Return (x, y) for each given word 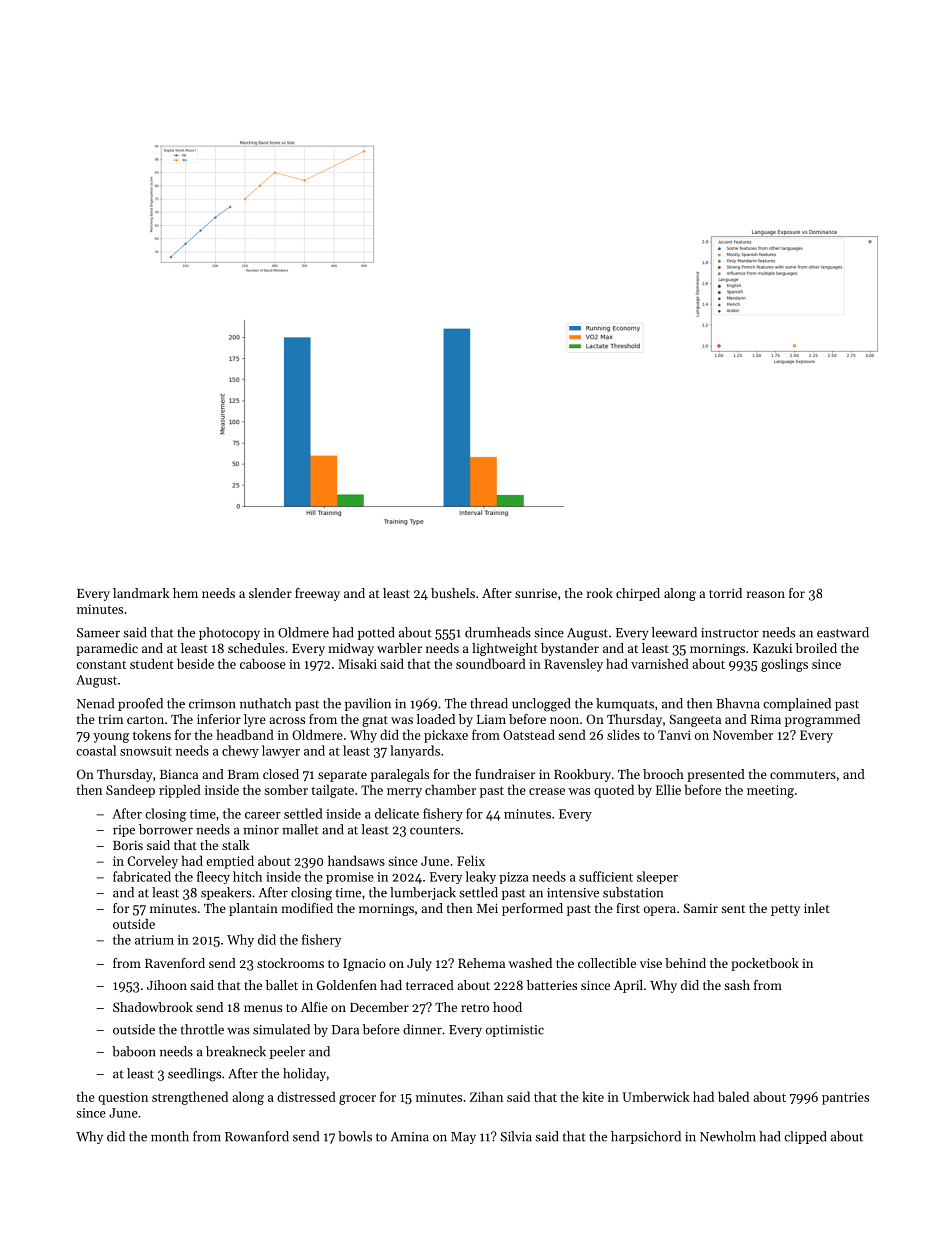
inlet (817, 908)
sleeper (657, 877)
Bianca (179, 774)
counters (435, 830)
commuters (803, 775)
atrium (154, 940)
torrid (725, 593)
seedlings (194, 1075)
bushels (453, 593)
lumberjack (423, 893)
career (263, 815)
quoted (614, 791)
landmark (141, 593)
